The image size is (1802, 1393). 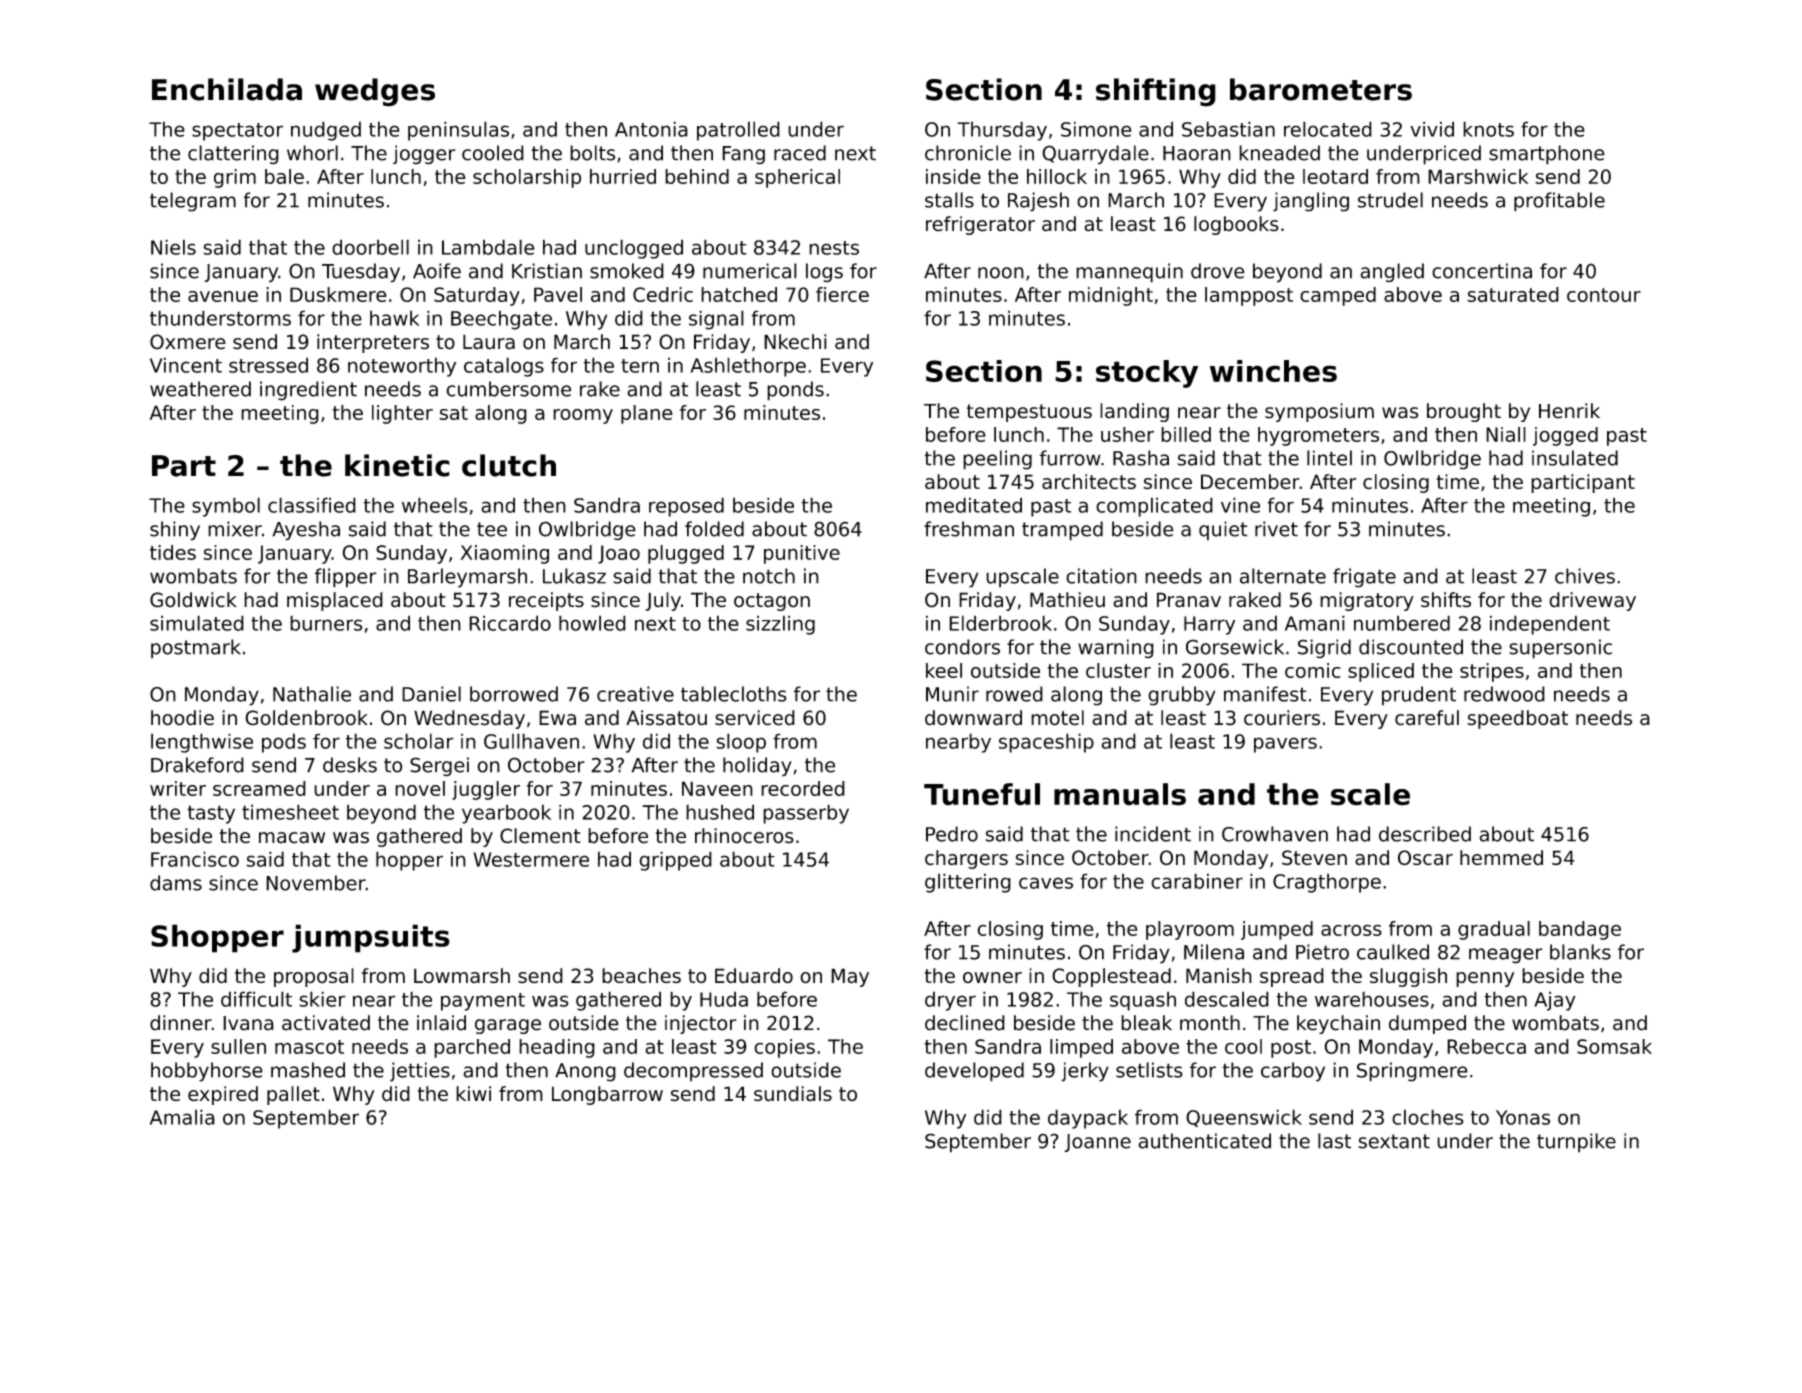 I want to click on kinetic, so click(x=397, y=465).
